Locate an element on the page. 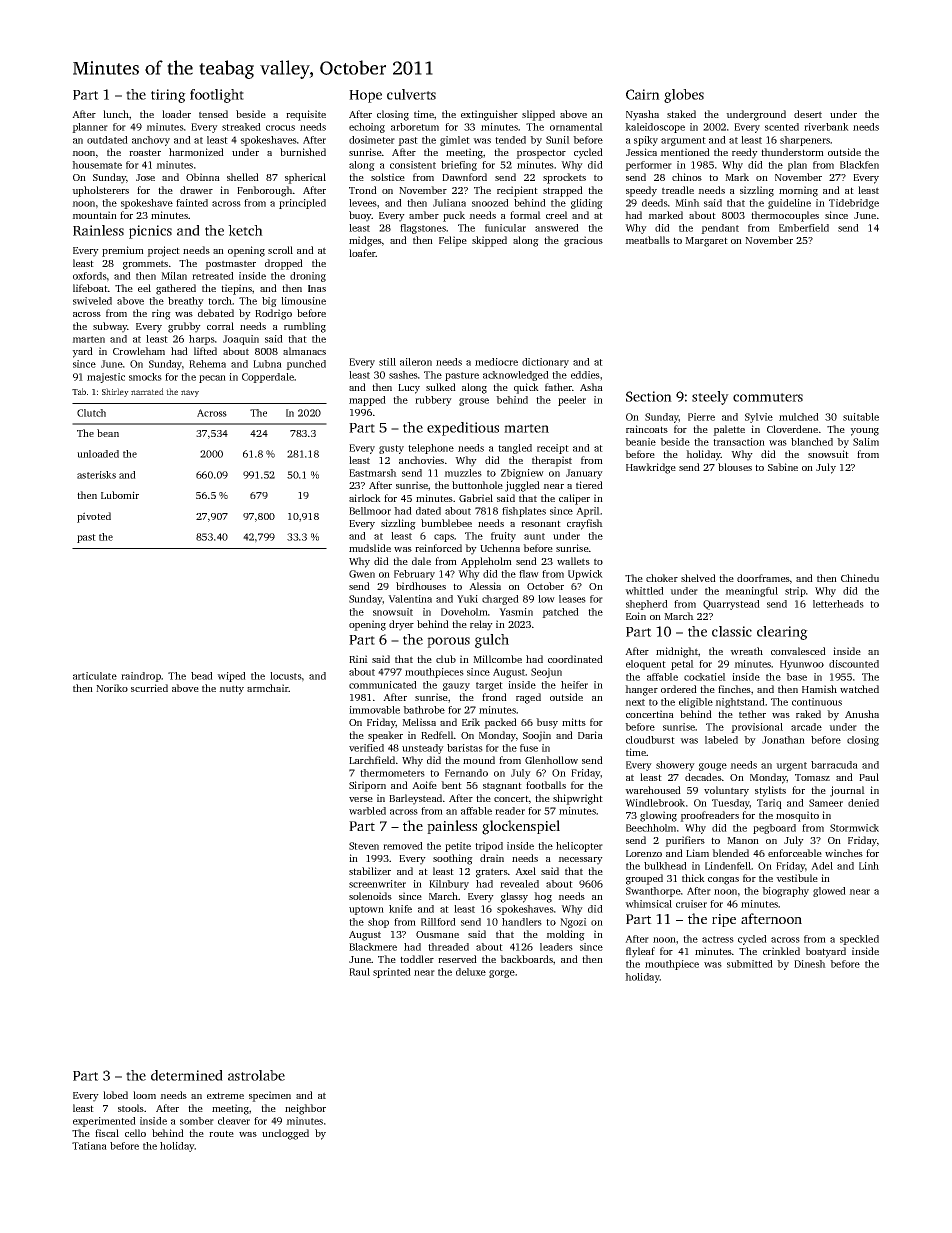 This document has height=1233, width=952. desert is located at coordinates (808, 114).
